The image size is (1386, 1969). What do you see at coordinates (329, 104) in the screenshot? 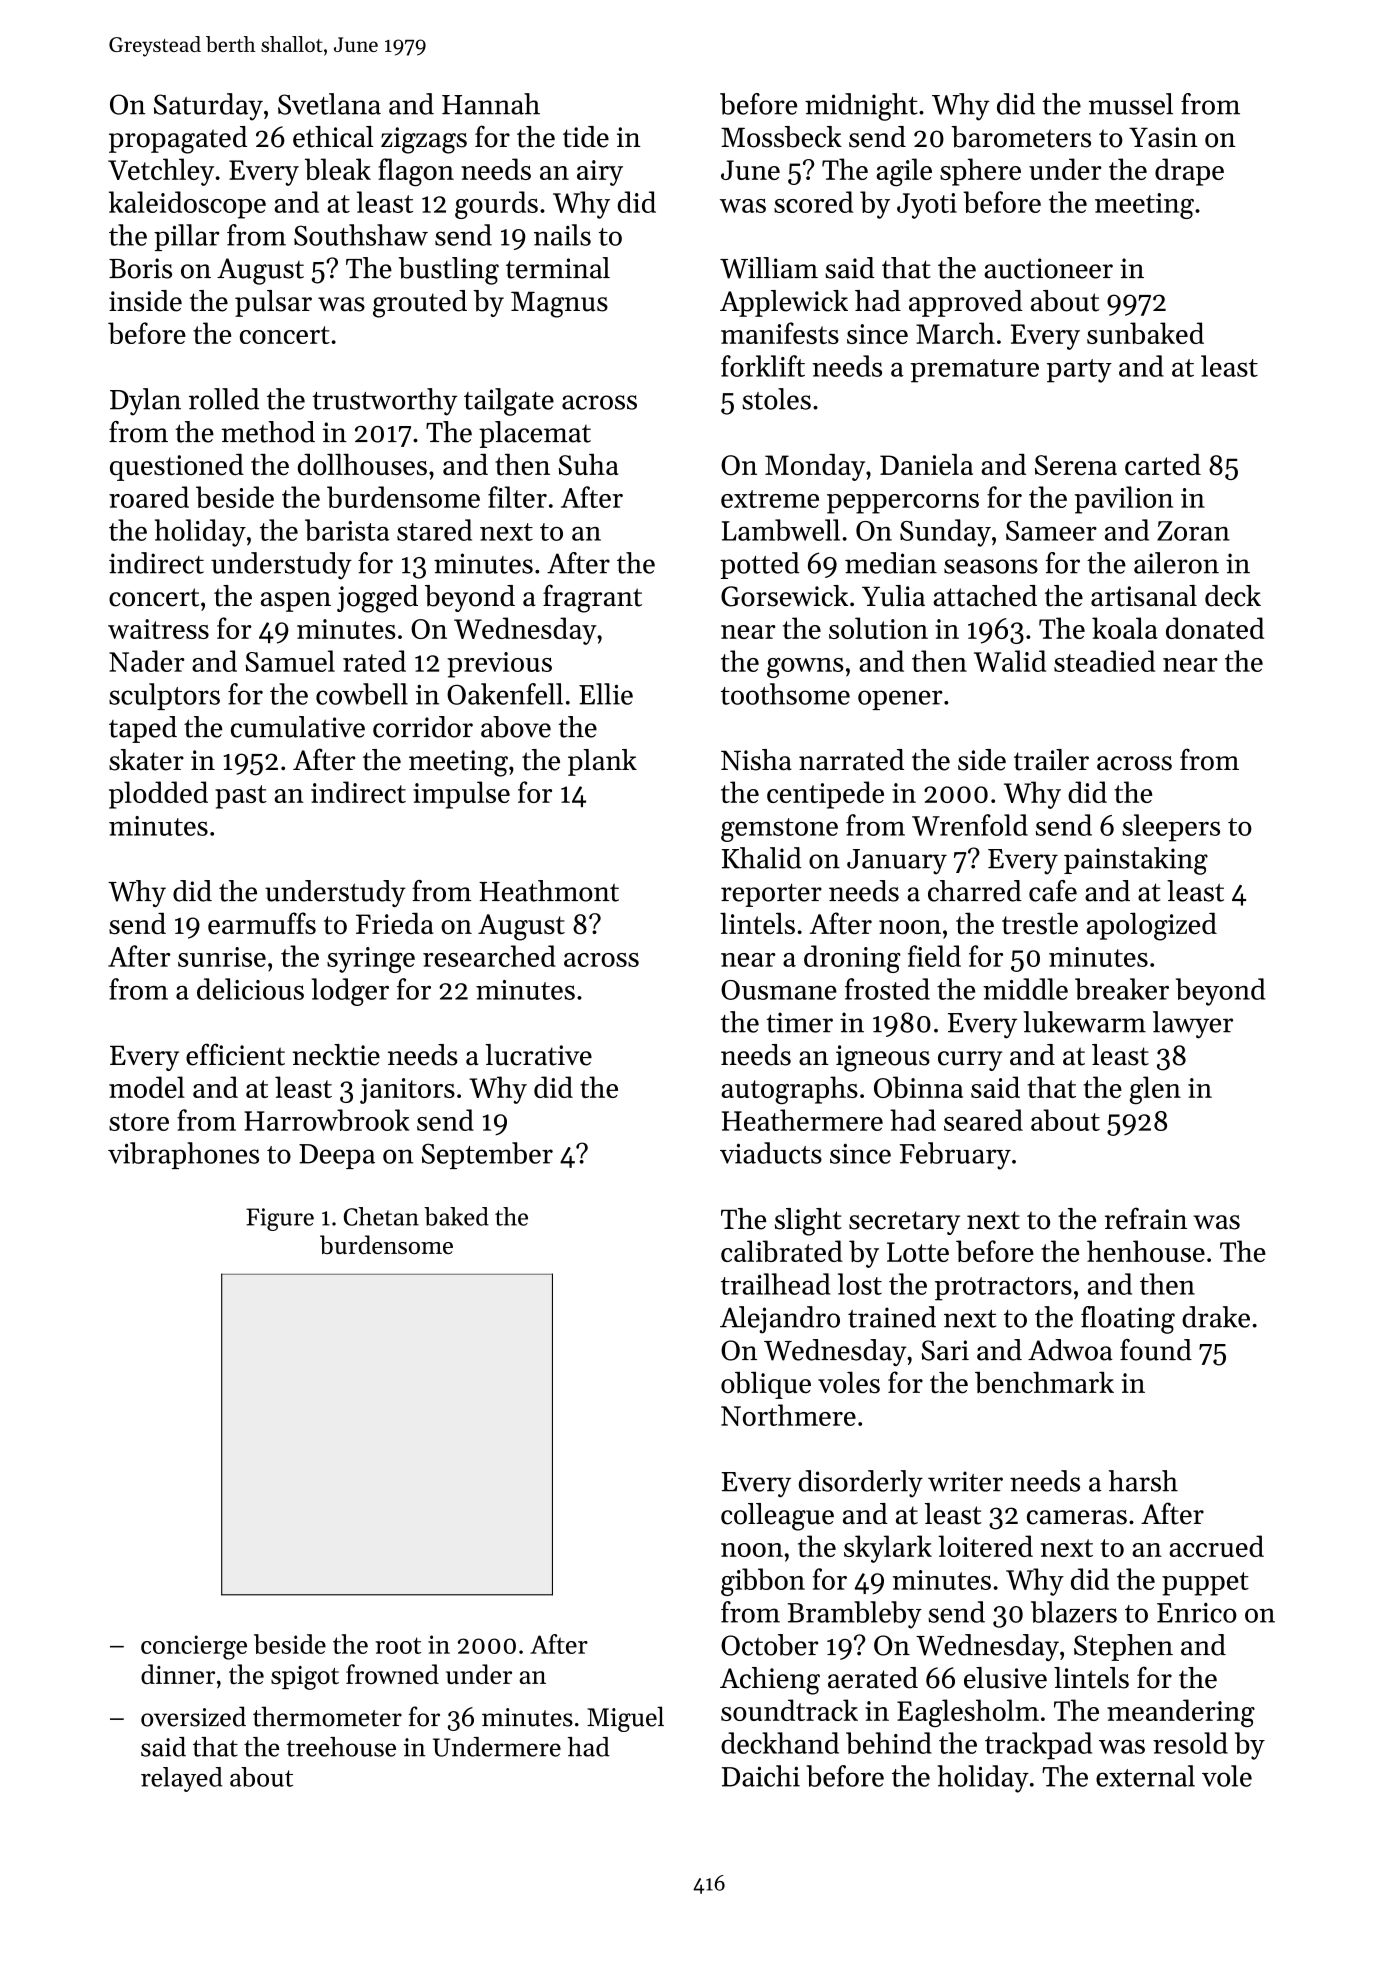
I see `Svetlana` at bounding box center [329, 104].
